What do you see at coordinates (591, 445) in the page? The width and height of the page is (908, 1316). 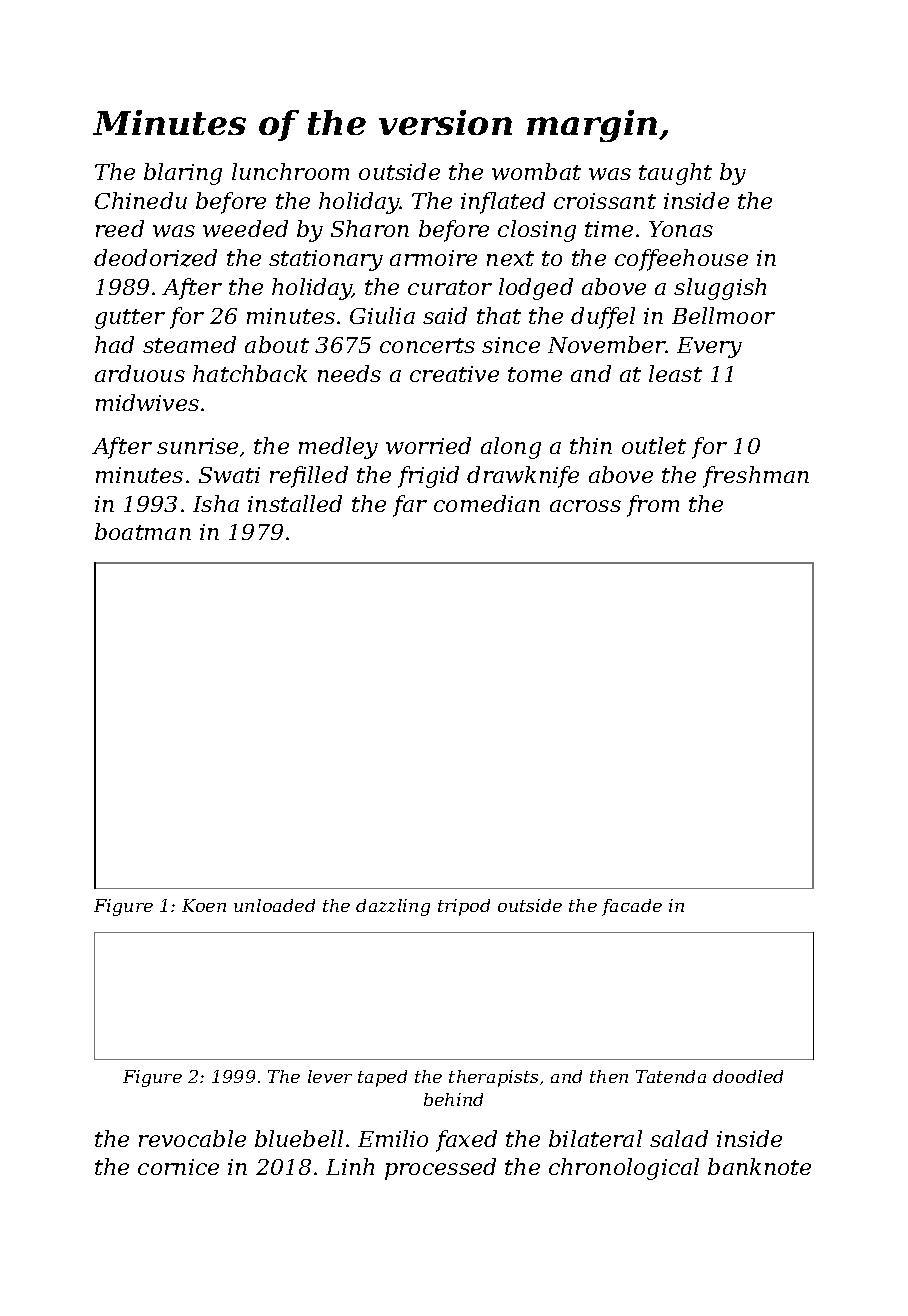 I see `thin` at bounding box center [591, 445].
